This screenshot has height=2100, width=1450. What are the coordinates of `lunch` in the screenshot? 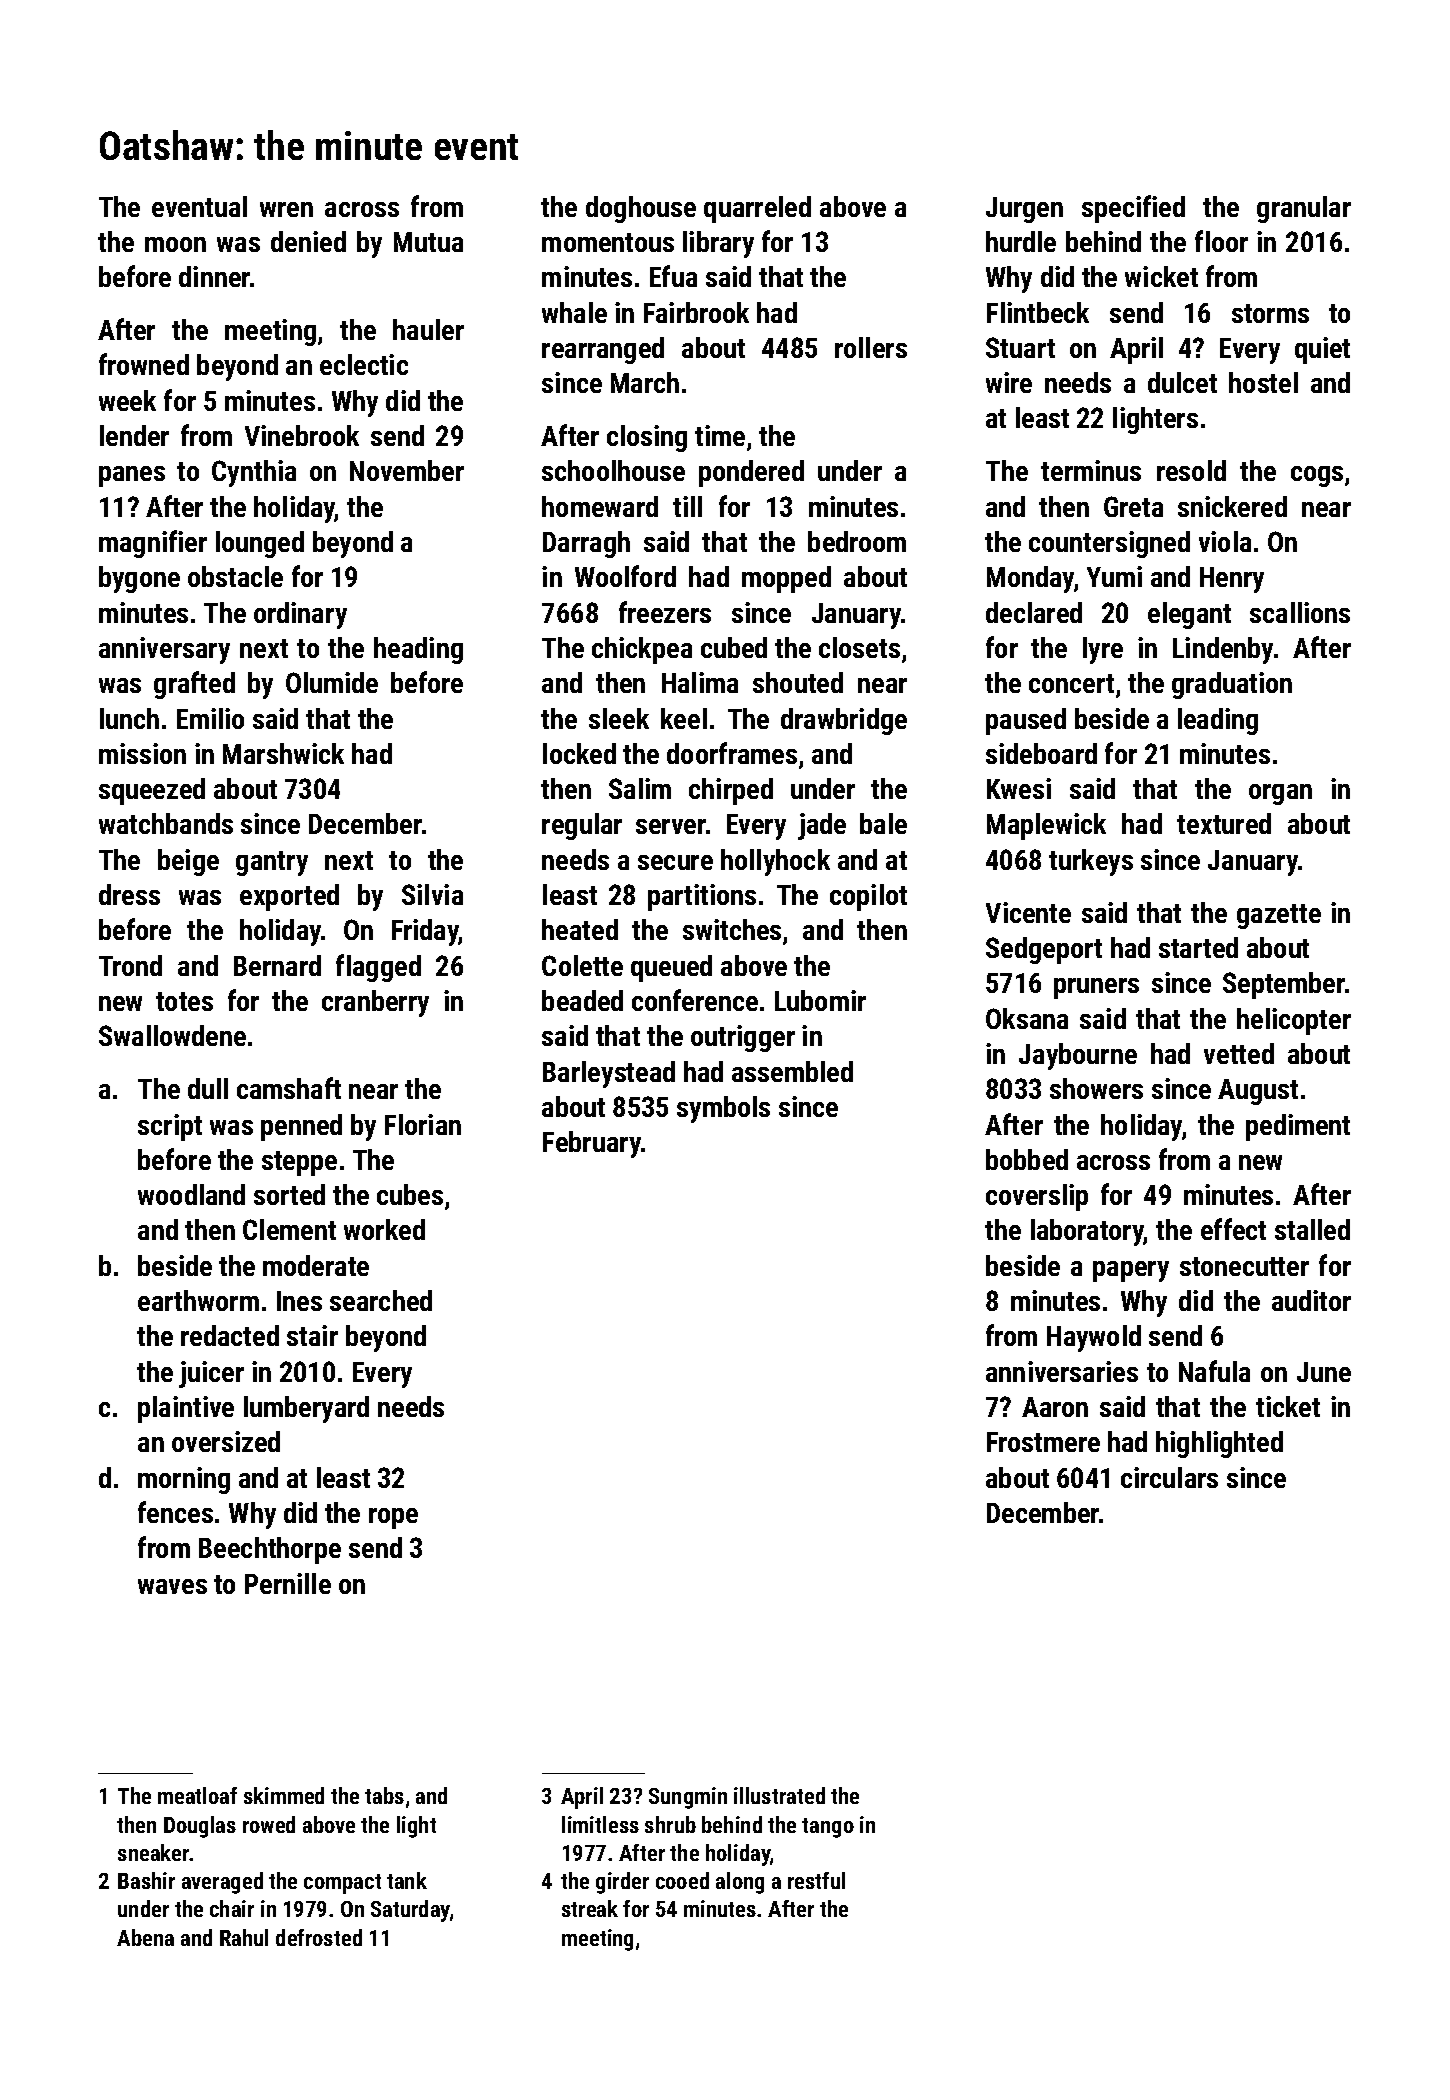 It's located at (129, 718).
